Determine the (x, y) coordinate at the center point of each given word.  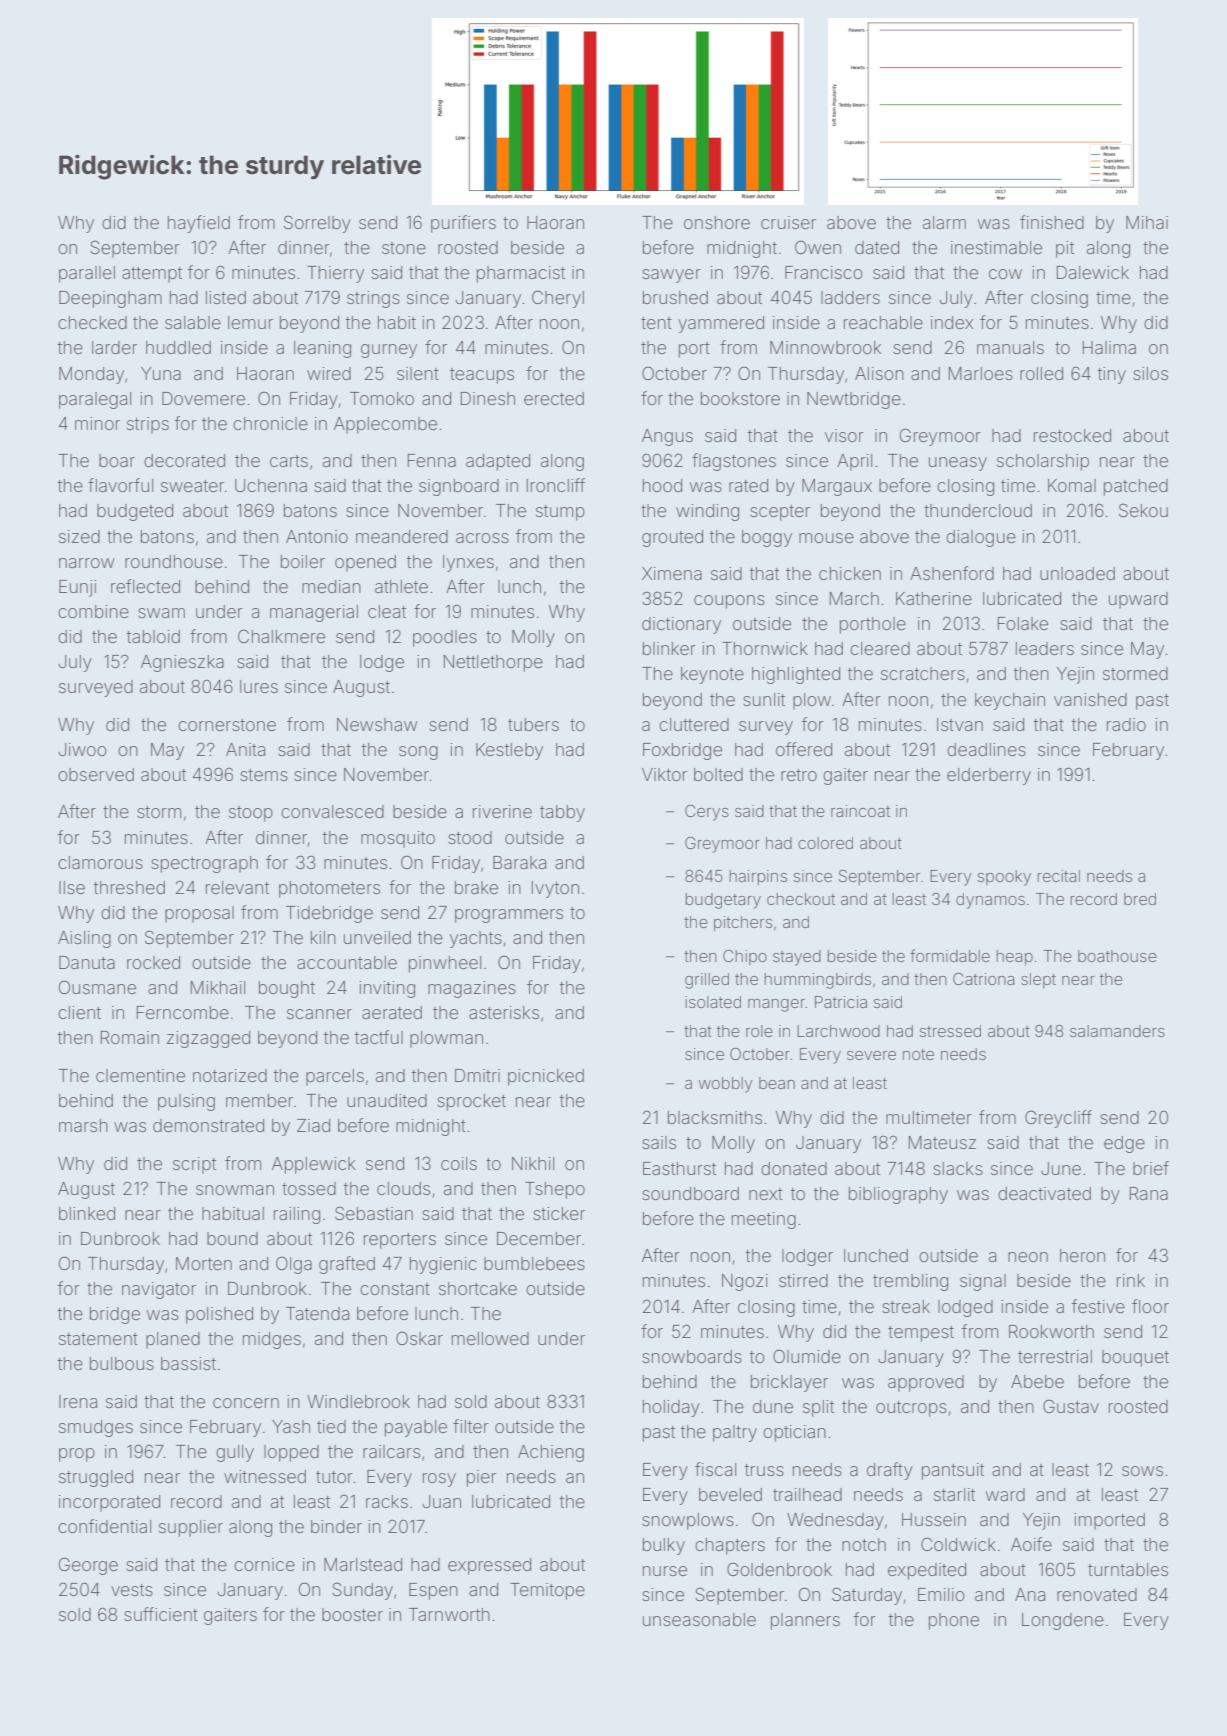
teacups (482, 376)
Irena (78, 1401)
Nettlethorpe (493, 663)
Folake (1023, 623)
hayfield (199, 224)
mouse (826, 538)
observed (96, 774)
